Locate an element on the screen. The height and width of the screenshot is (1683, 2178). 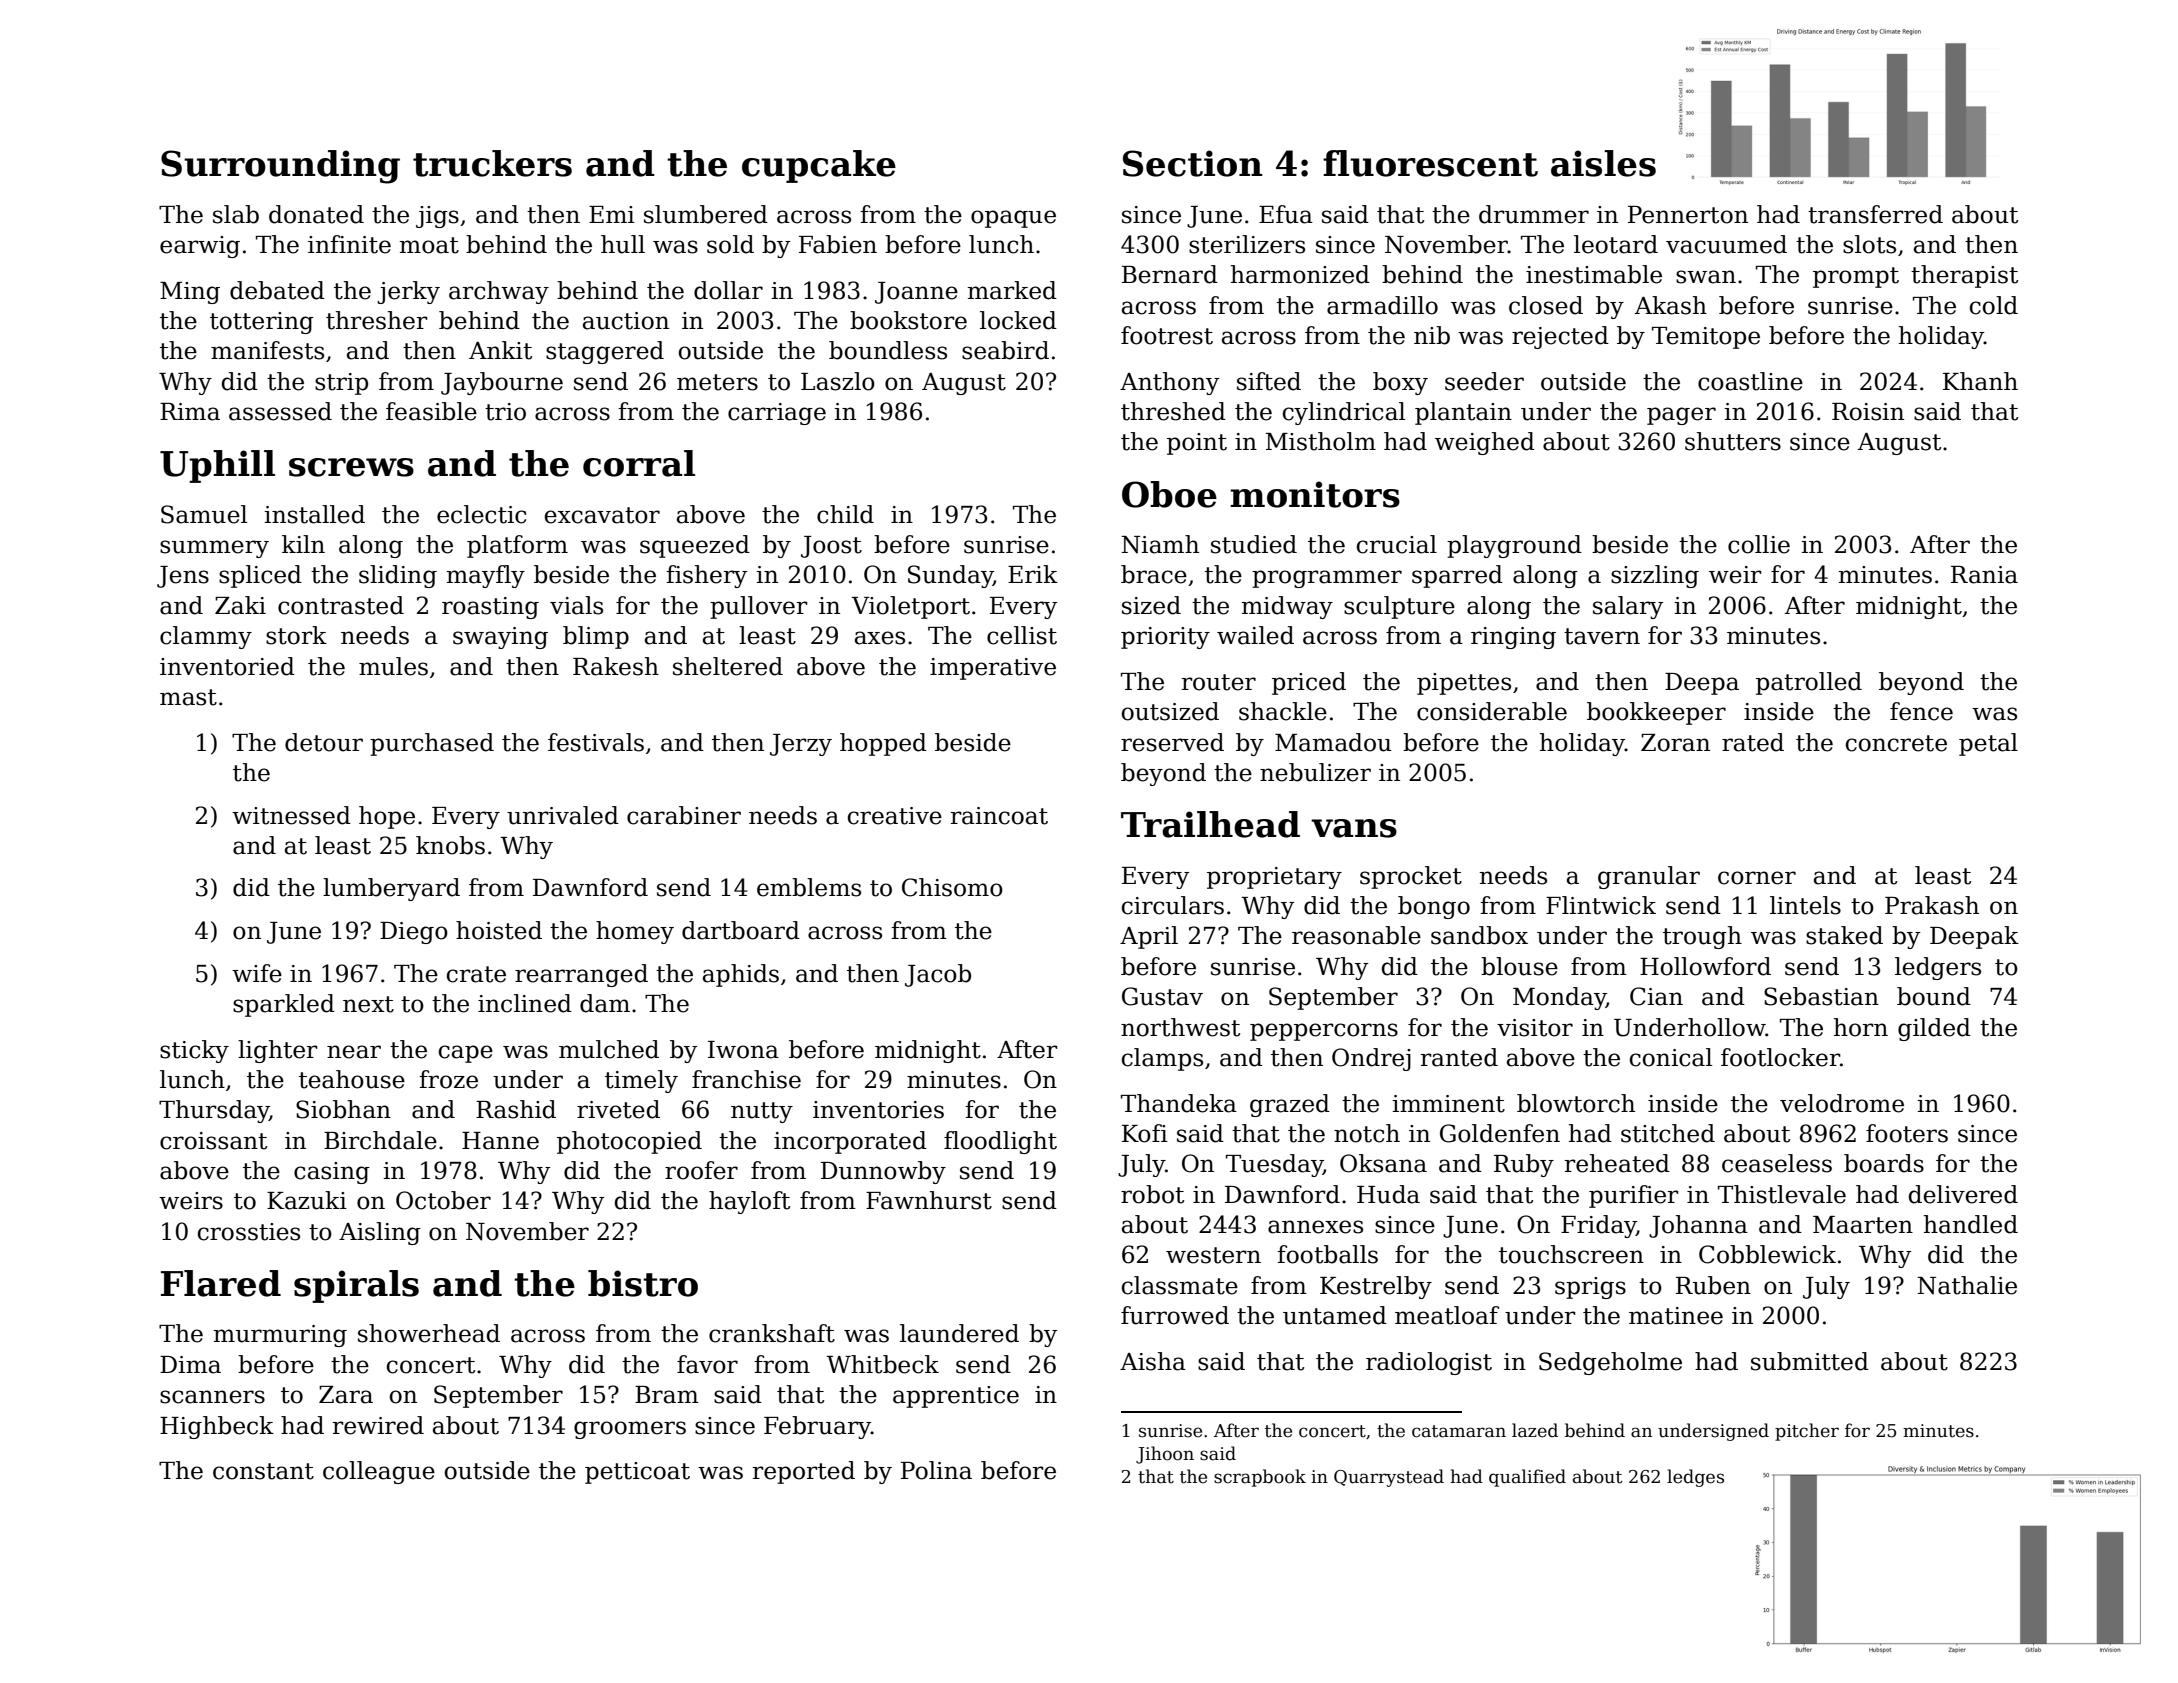
Oboe is located at coordinates (1169, 494).
